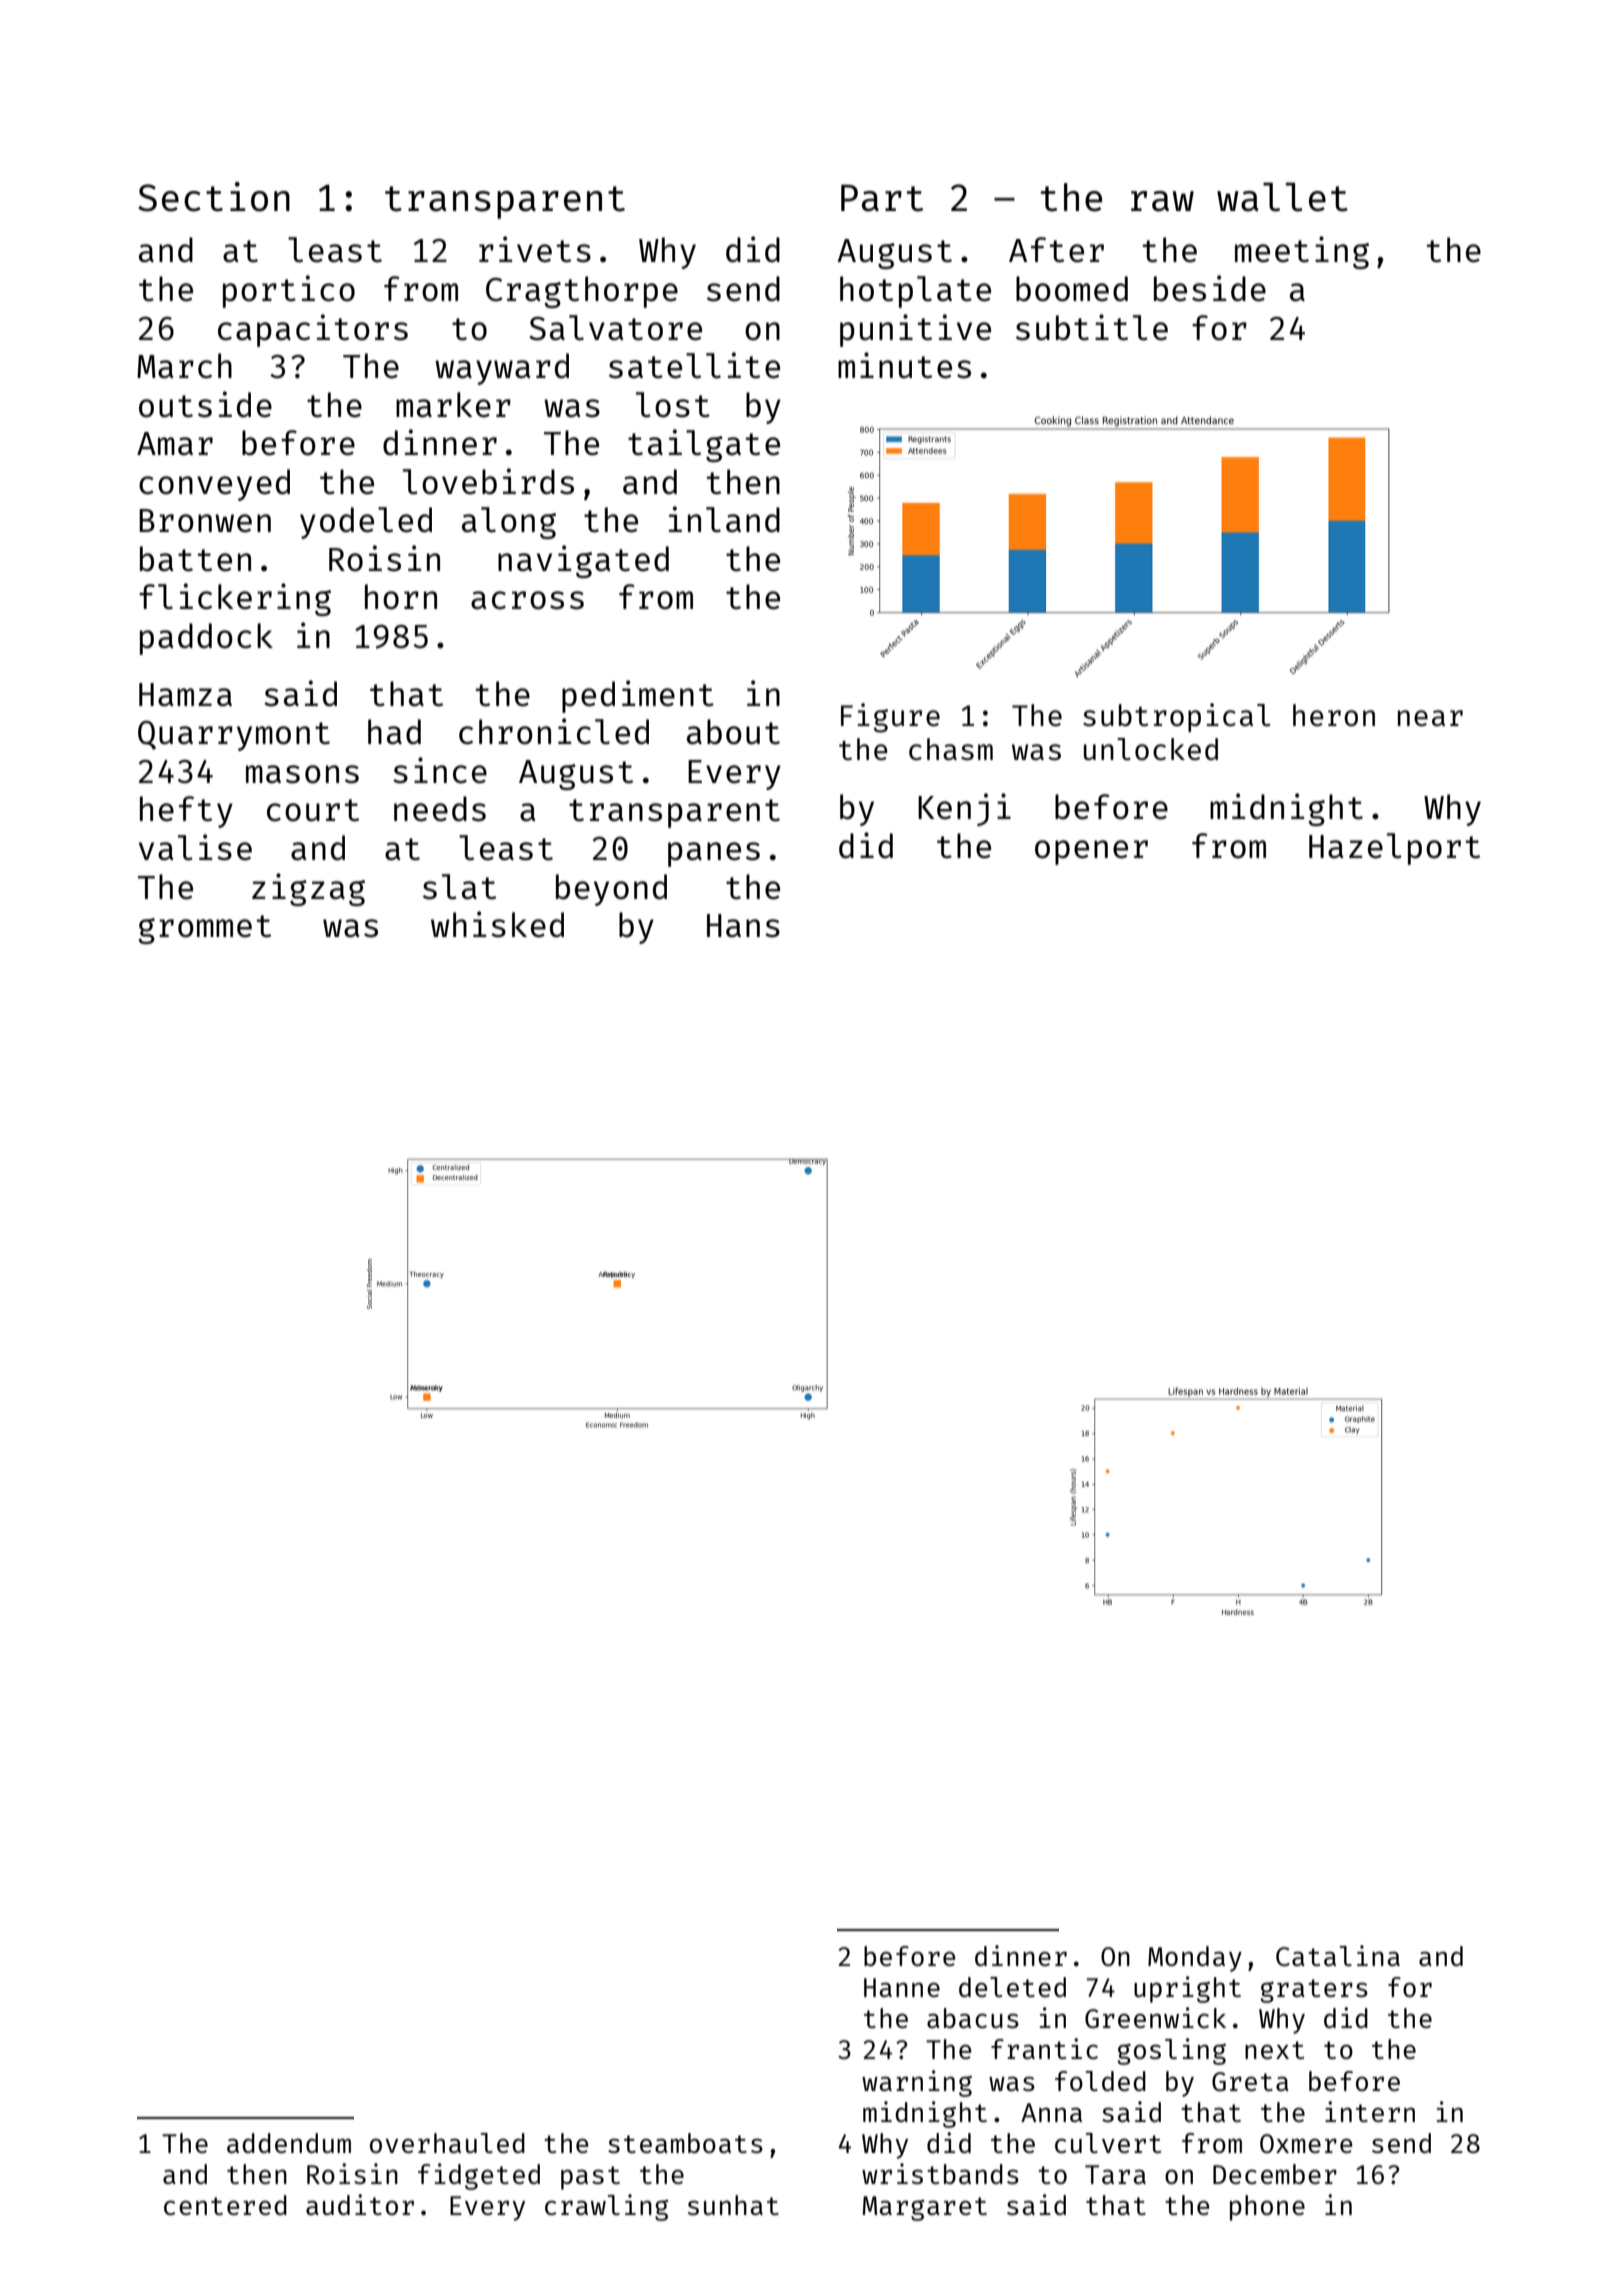 The height and width of the screenshot is (2292, 1620). I want to click on Hanne, so click(902, 1987).
